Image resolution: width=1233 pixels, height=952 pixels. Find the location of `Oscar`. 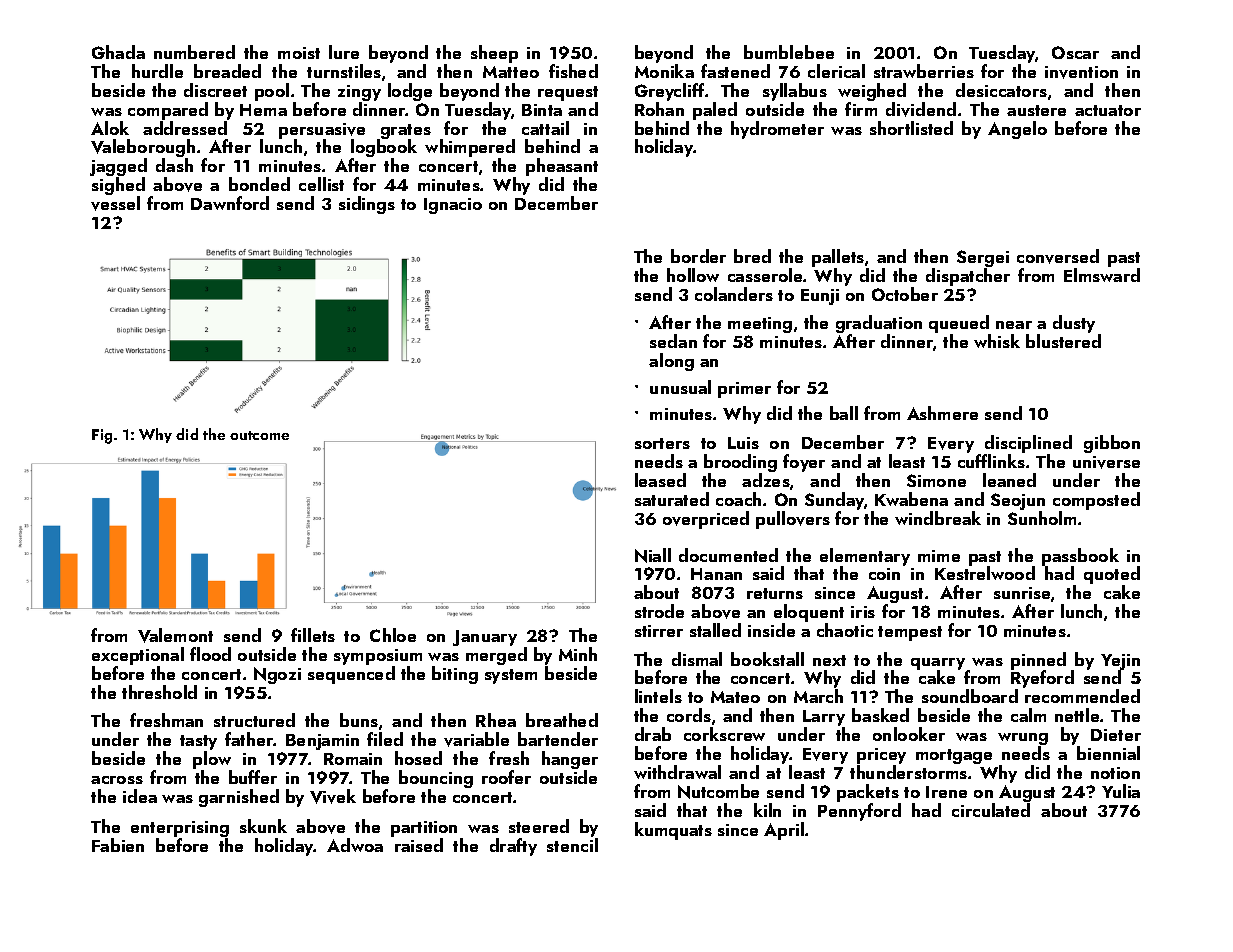

Oscar is located at coordinates (1075, 52).
